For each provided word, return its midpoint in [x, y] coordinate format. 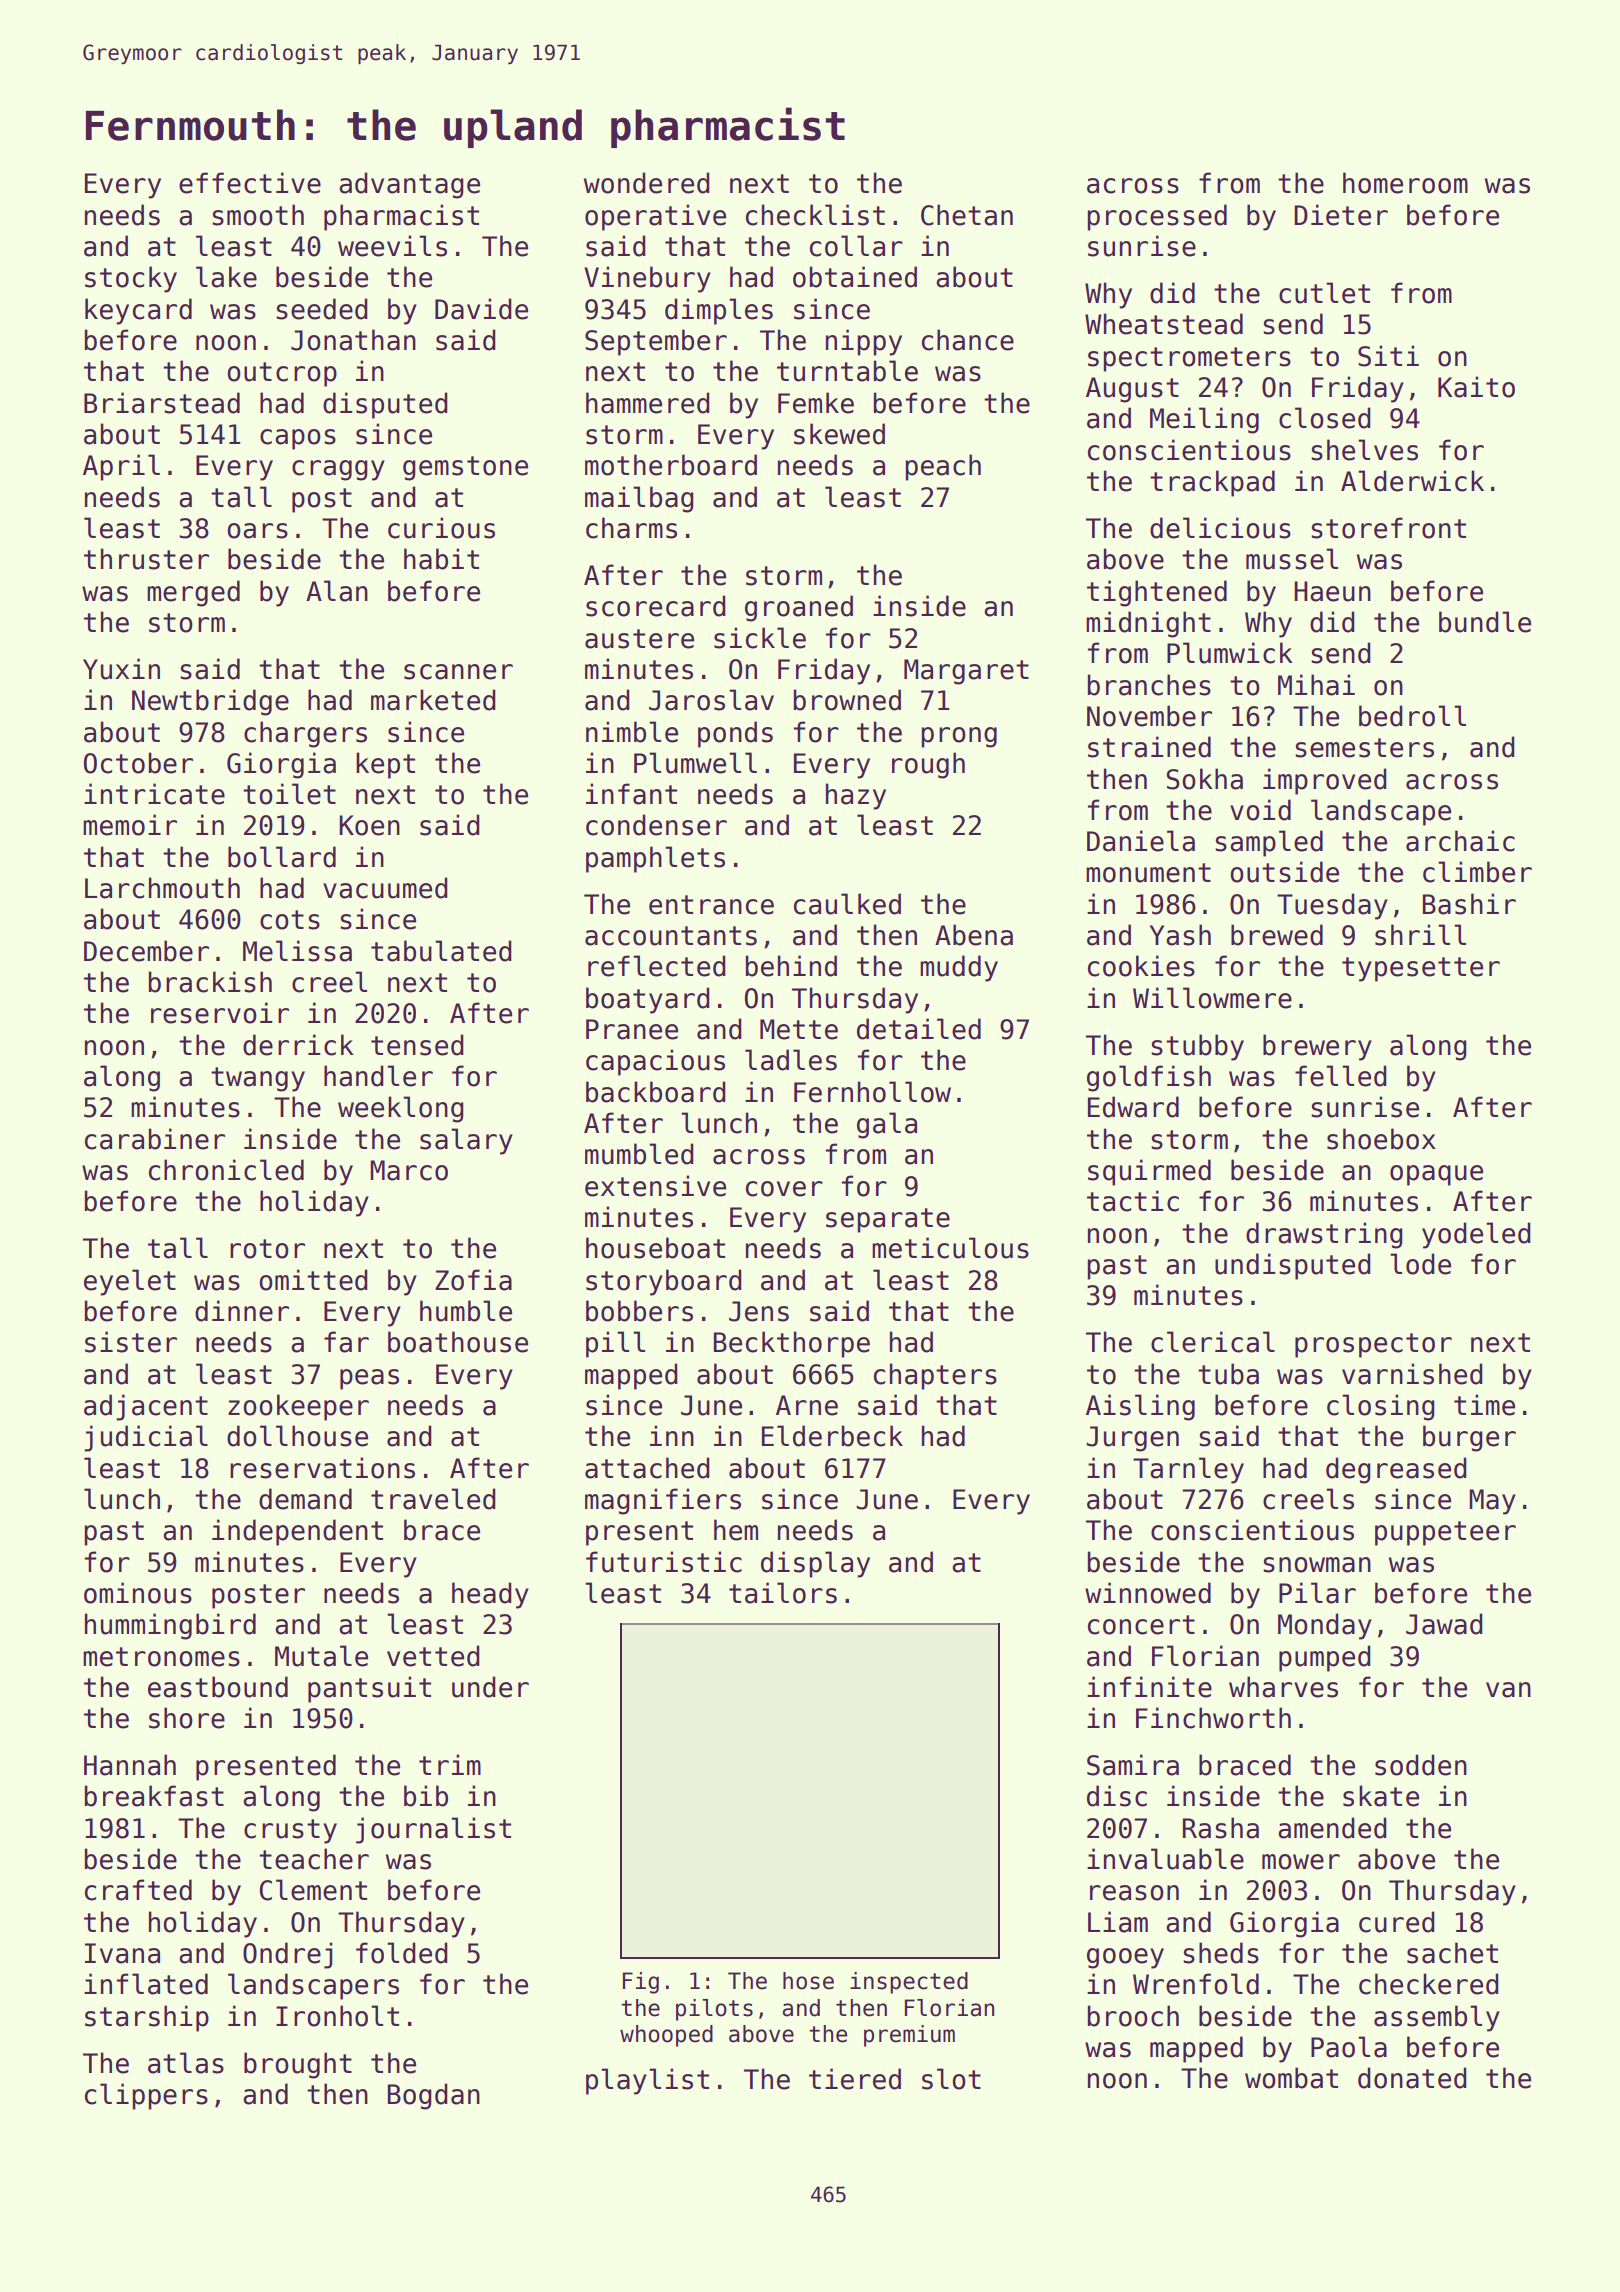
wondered [647, 183]
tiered [855, 2079]
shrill [1420, 935]
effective [250, 183]
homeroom [1405, 183]
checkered [1429, 1984]
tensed [417, 1045]
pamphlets [655, 859]
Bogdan [434, 2096]
